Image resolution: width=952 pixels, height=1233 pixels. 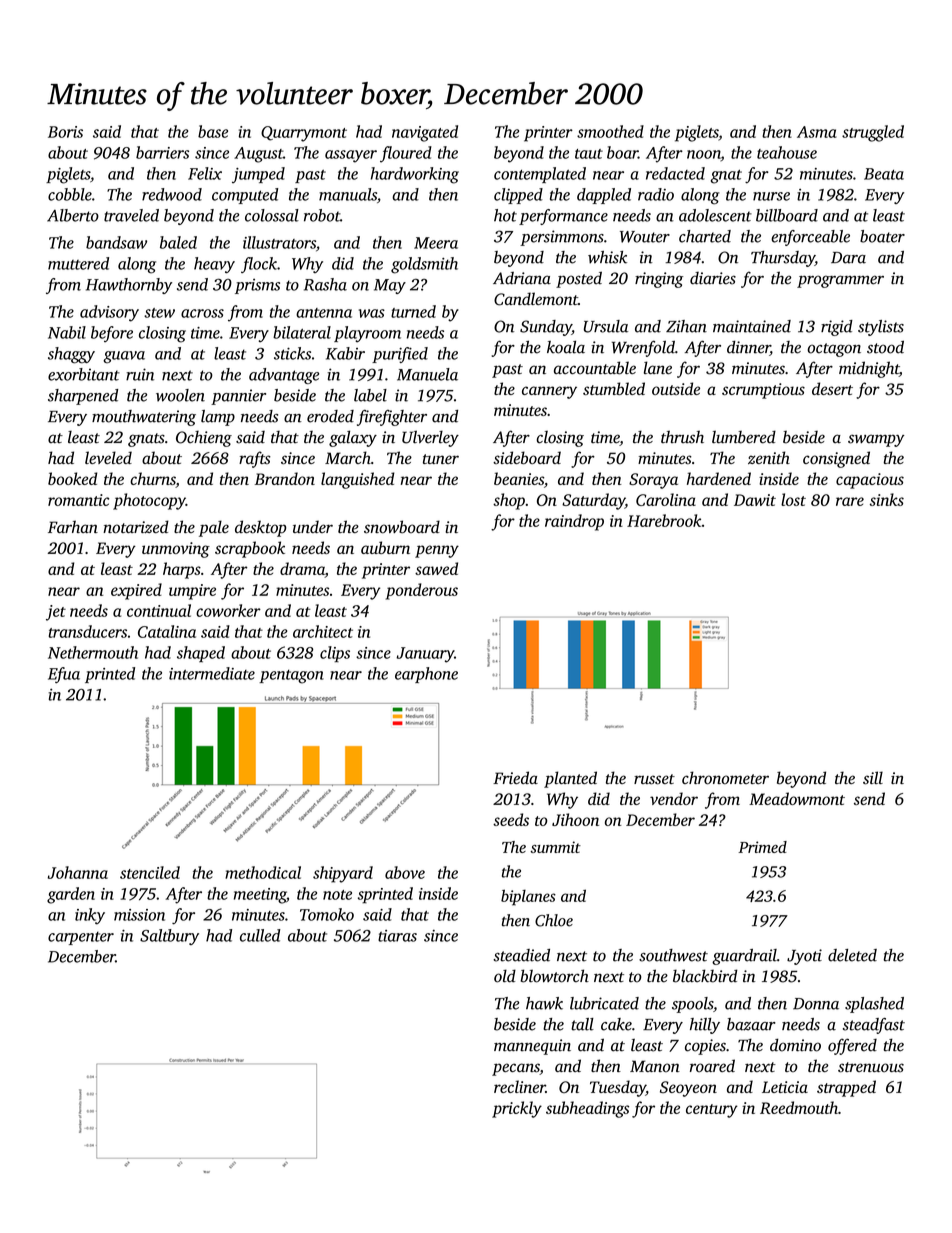 I want to click on recliner, so click(x=520, y=1086).
